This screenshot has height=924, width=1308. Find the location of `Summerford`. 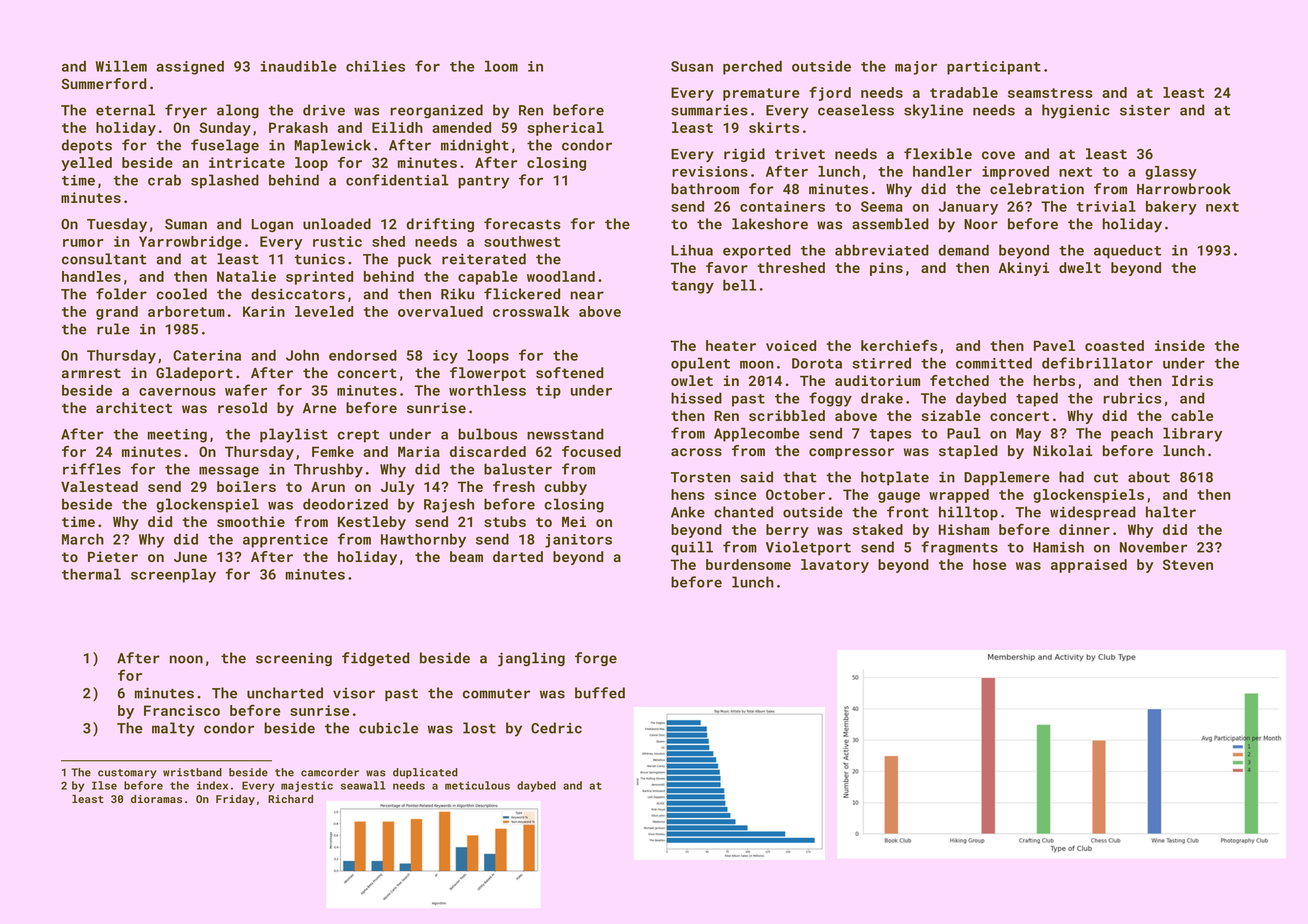

Summerford is located at coordinates (103, 83).
